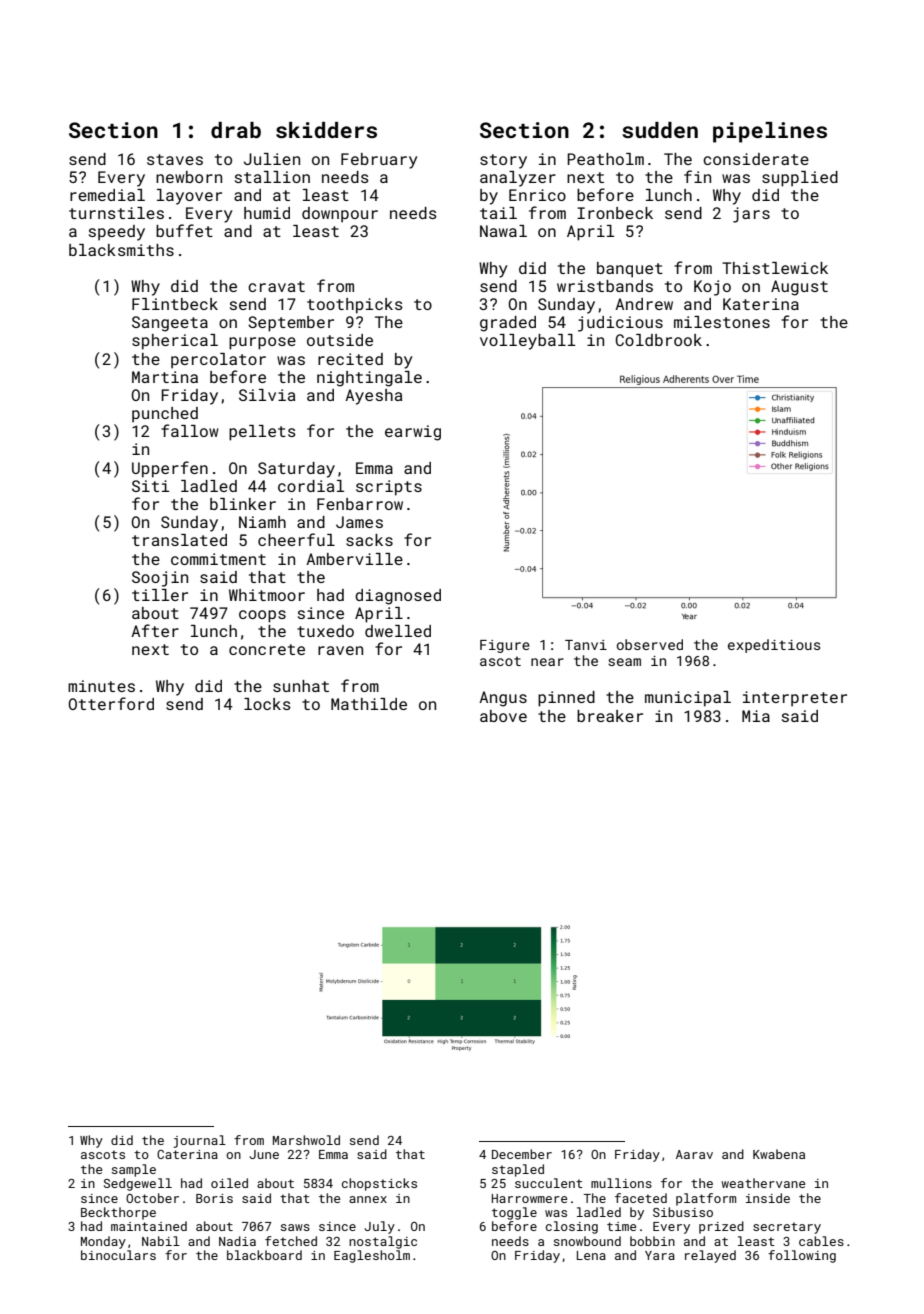  What do you see at coordinates (774, 646) in the screenshot?
I see `expeditious` at bounding box center [774, 646].
